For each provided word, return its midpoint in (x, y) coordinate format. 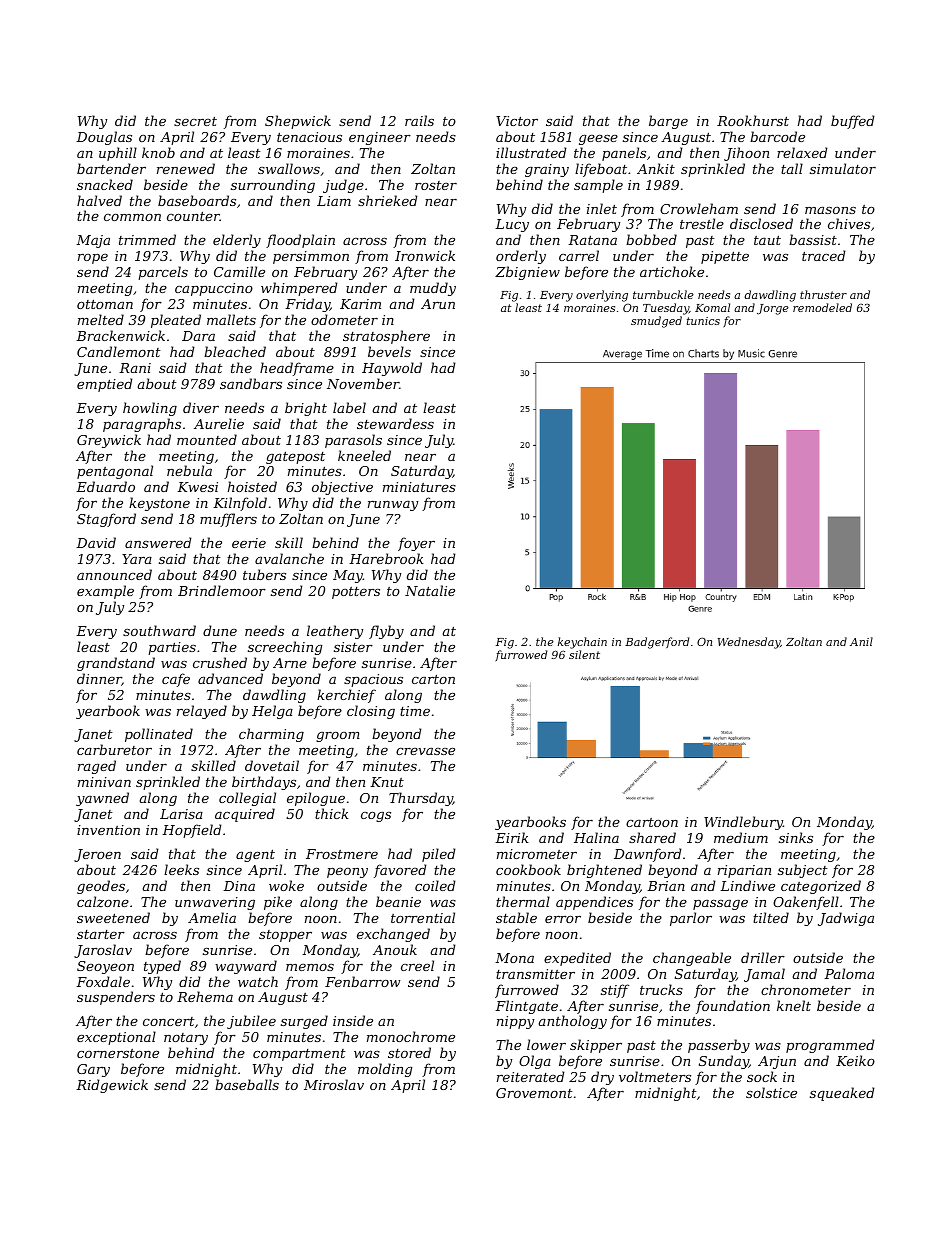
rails (419, 120)
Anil (861, 641)
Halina (596, 837)
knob (158, 152)
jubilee (251, 1022)
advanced (230, 678)
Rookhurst (753, 120)
